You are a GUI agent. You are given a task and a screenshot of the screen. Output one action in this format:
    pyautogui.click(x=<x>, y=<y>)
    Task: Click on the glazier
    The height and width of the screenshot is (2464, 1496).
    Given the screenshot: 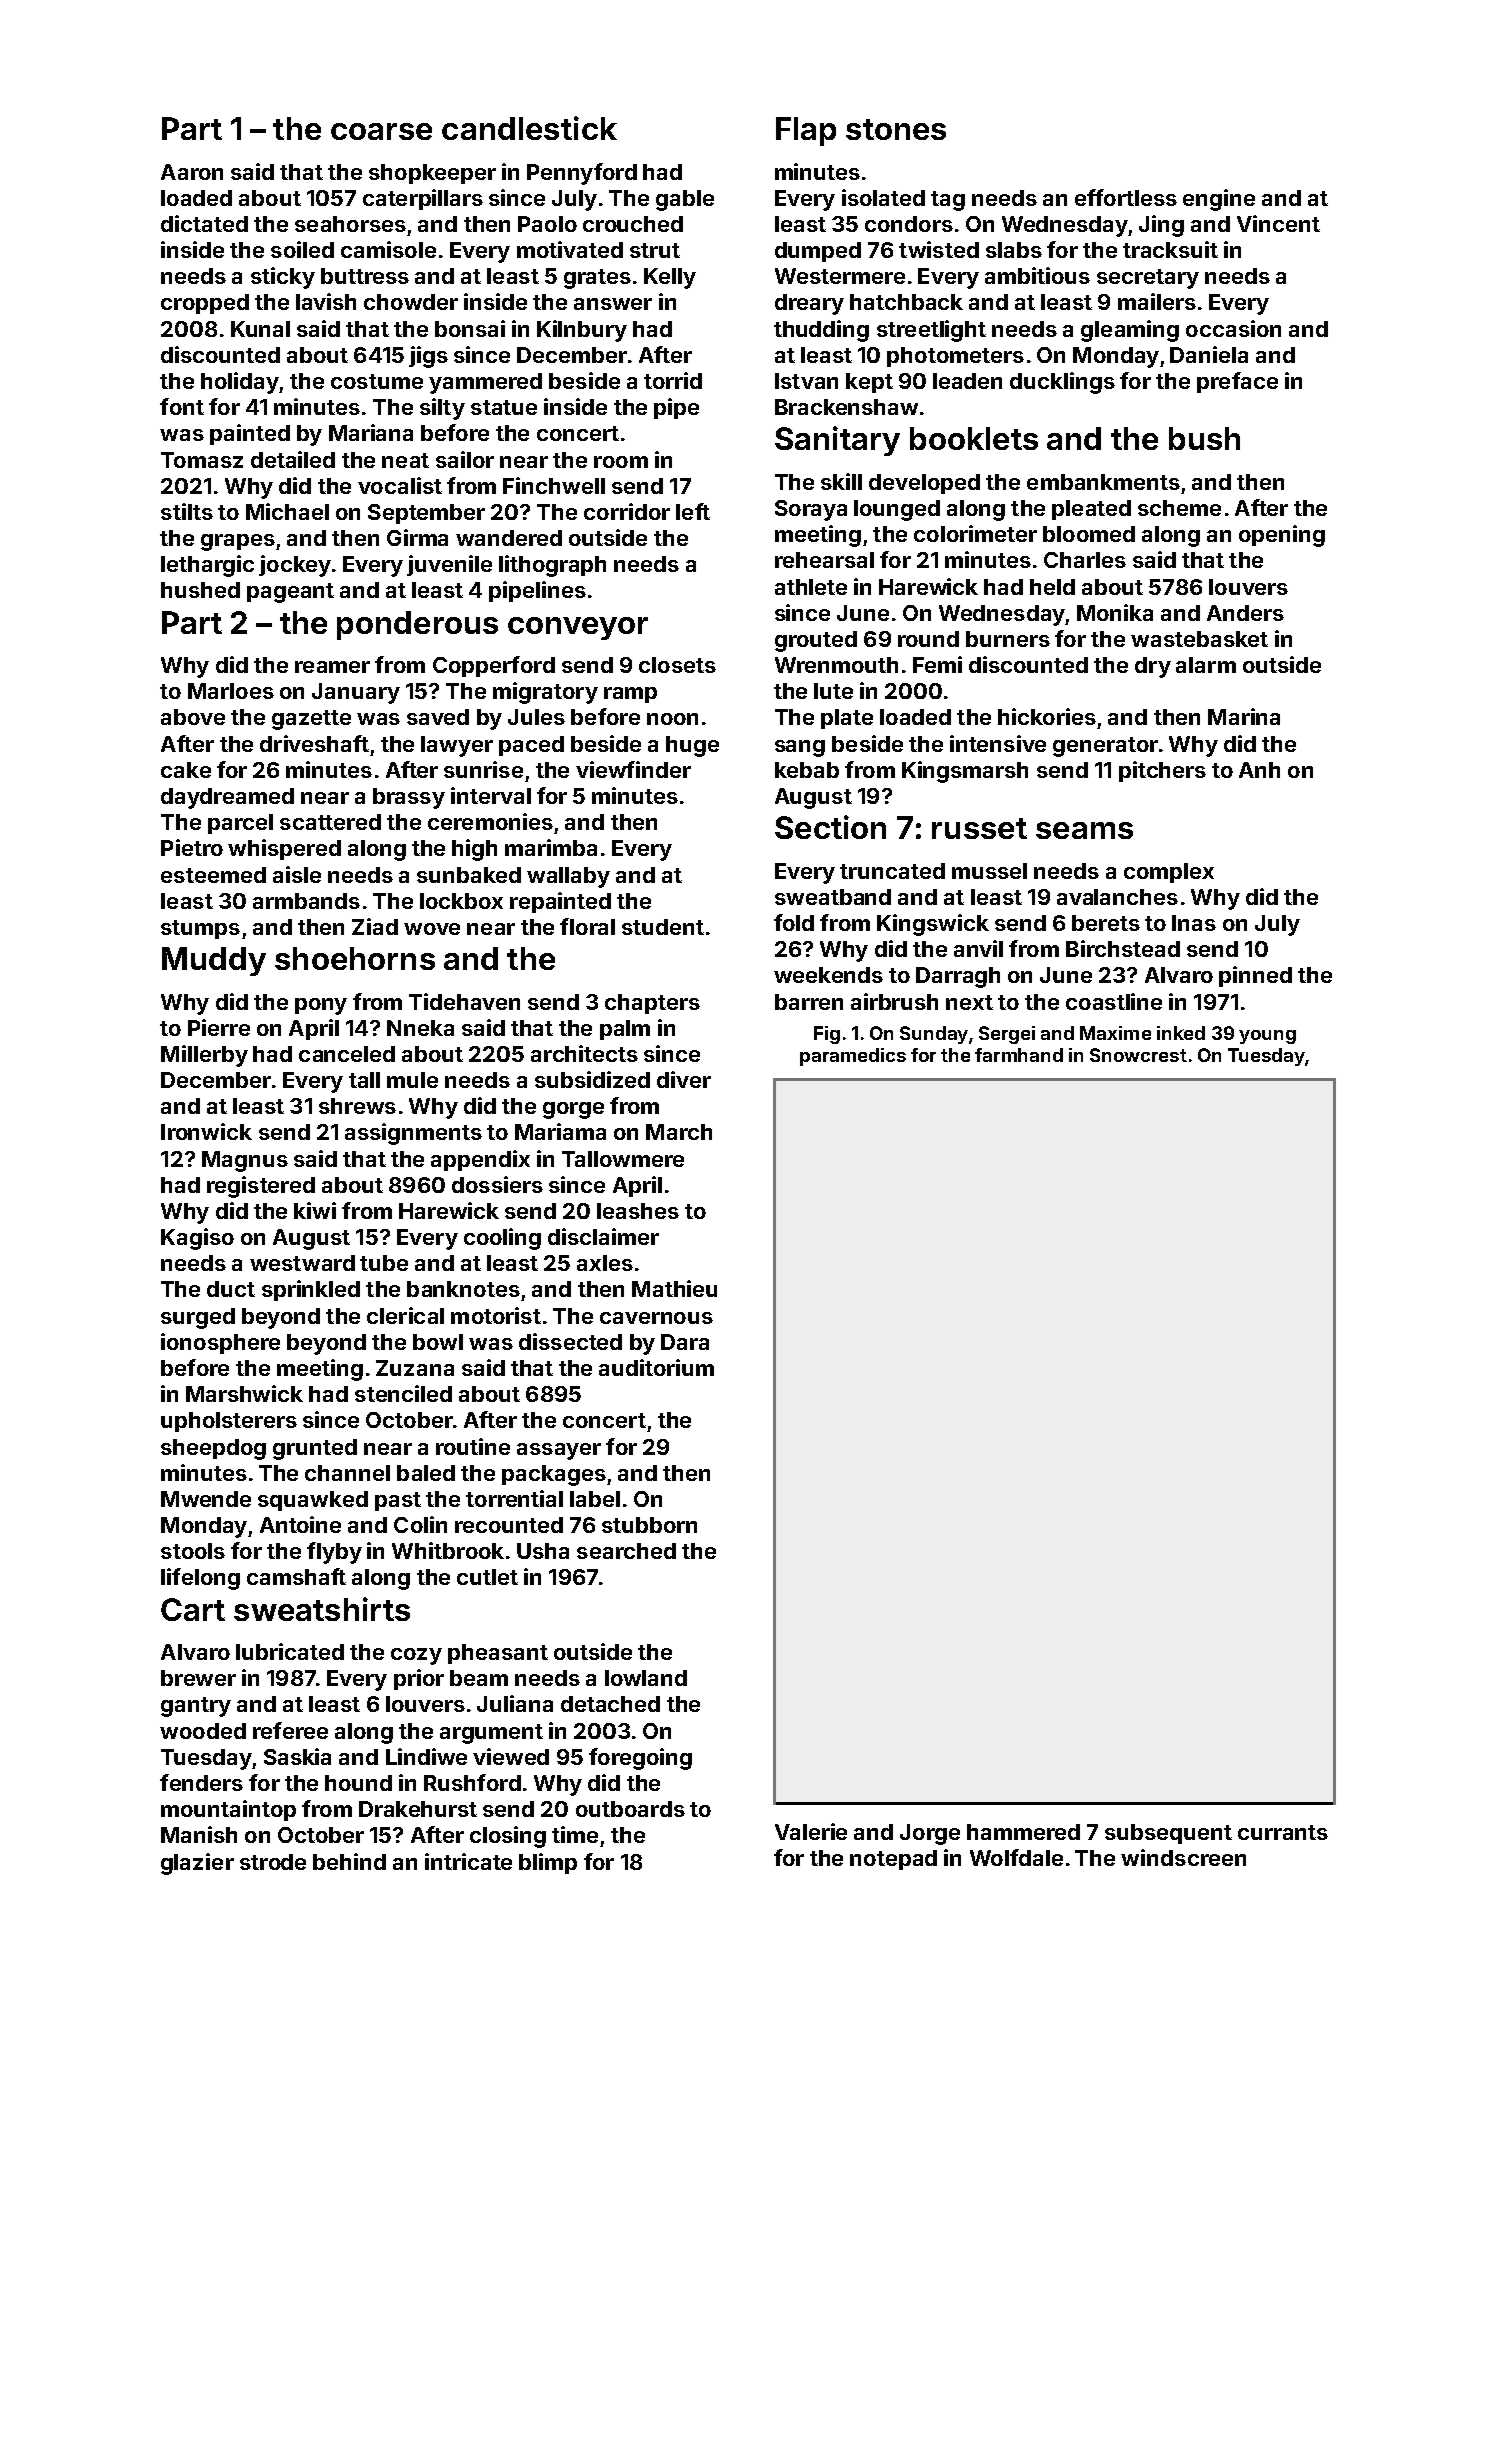 What is the action you would take?
    pyautogui.click(x=197, y=1864)
